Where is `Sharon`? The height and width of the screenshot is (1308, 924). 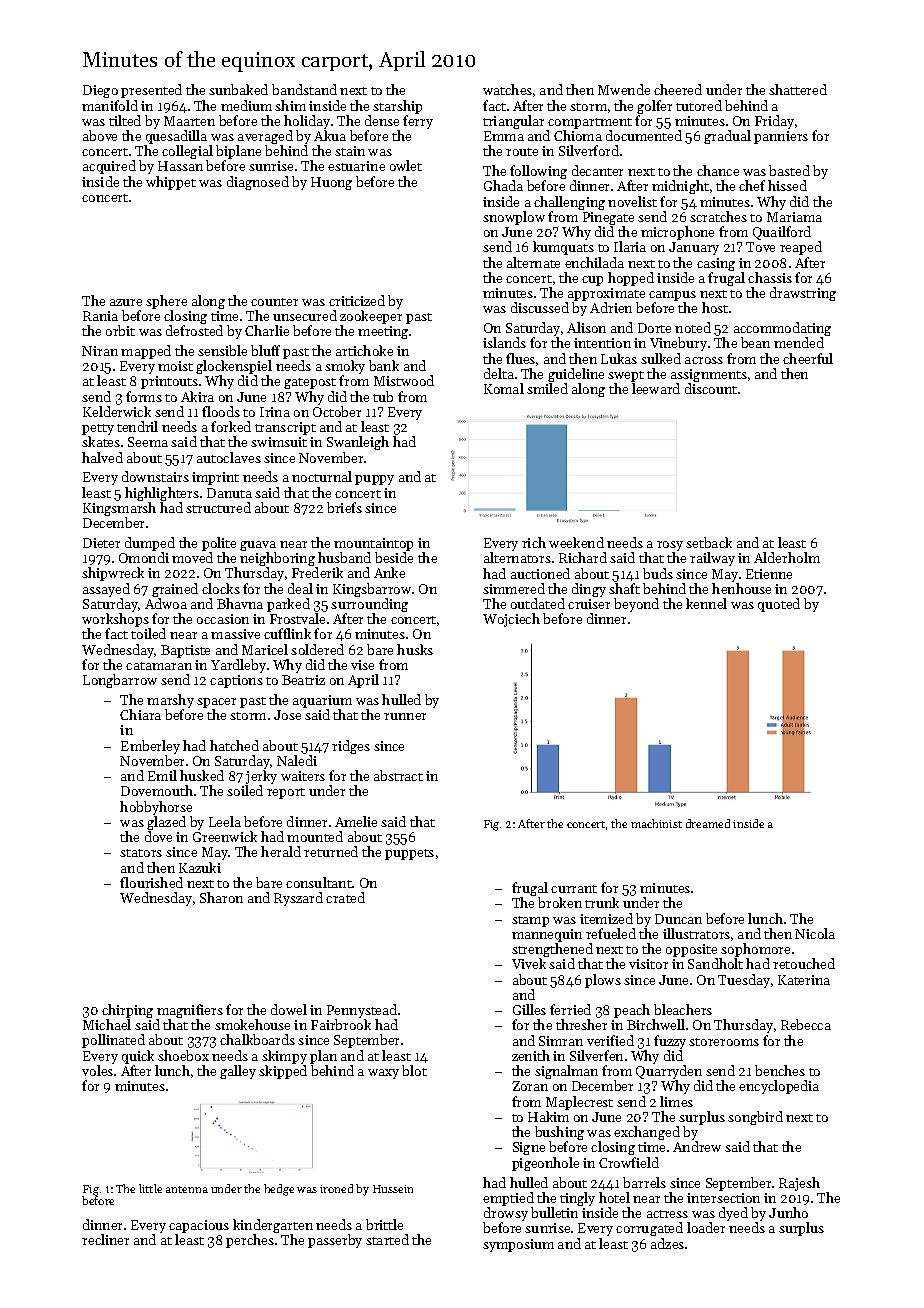
Sharon is located at coordinates (221, 897).
